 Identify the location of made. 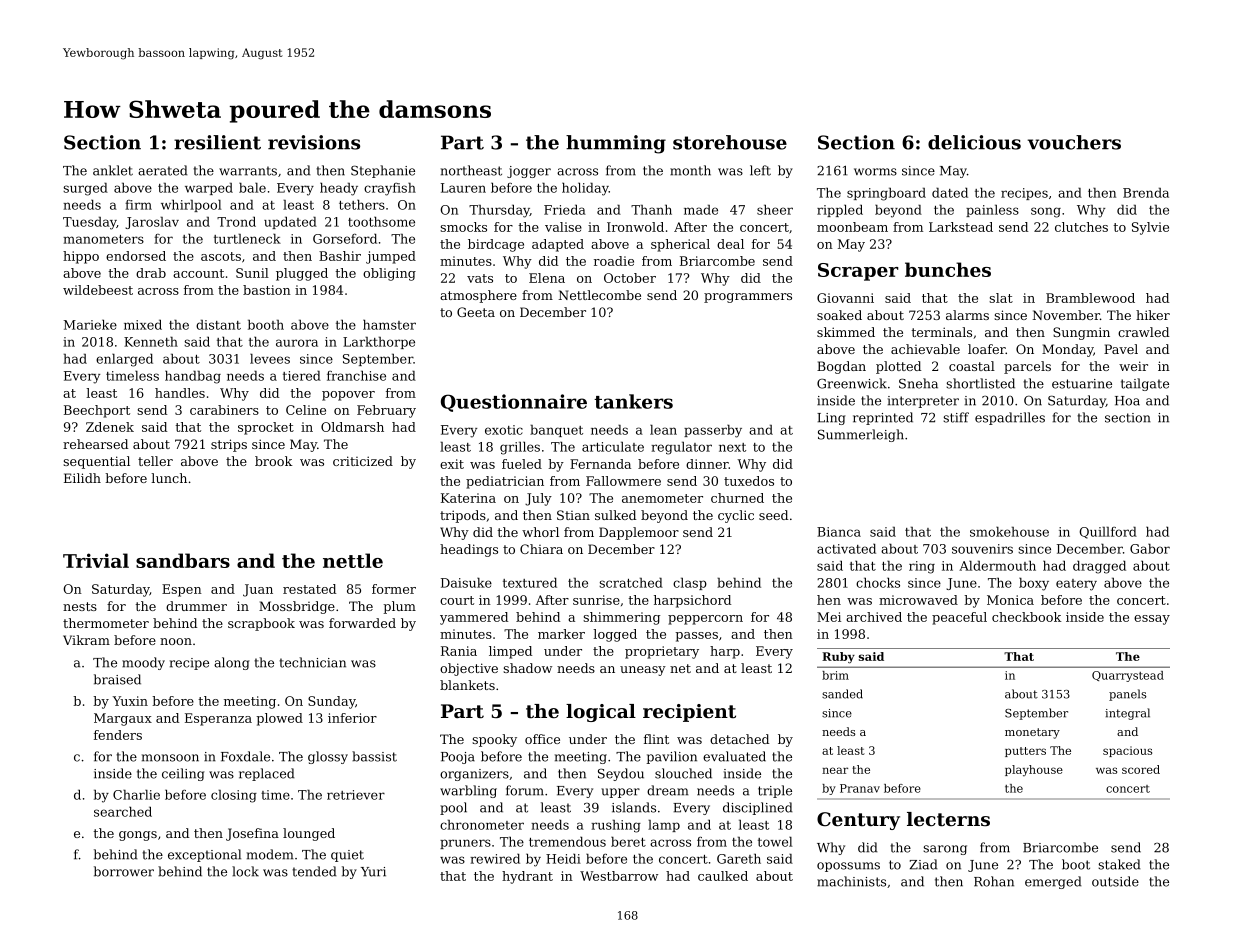
(701, 209).
